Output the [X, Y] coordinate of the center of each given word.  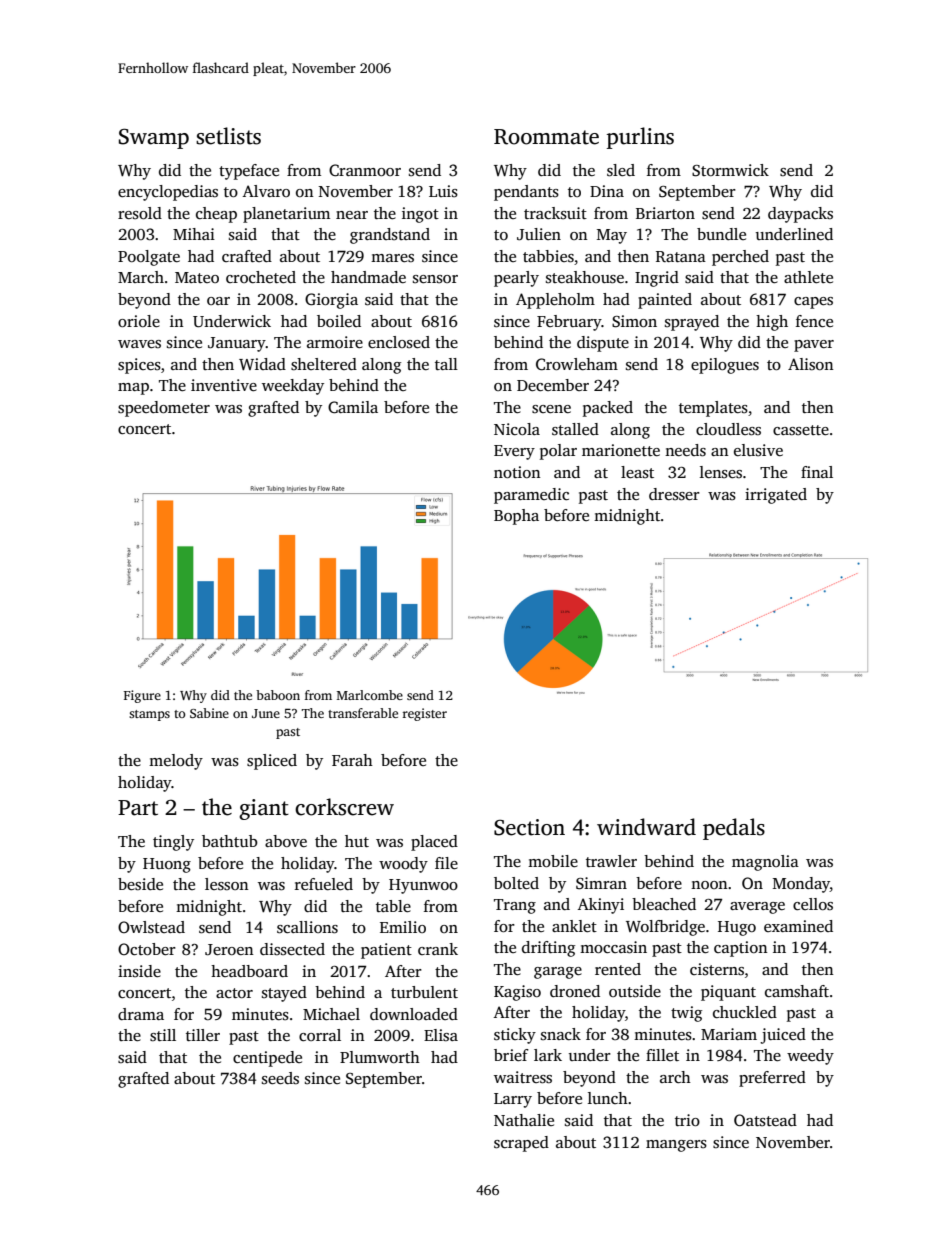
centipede [267, 1059]
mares [392, 258]
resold [140, 213]
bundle [721, 234]
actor [234, 993]
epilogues [725, 366]
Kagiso [517, 993]
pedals [734, 829]
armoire [335, 342]
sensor [435, 279]
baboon [278, 695]
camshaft [797, 991]
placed [434, 843]
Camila [353, 407]
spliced [272, 762]
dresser [674, 494]
